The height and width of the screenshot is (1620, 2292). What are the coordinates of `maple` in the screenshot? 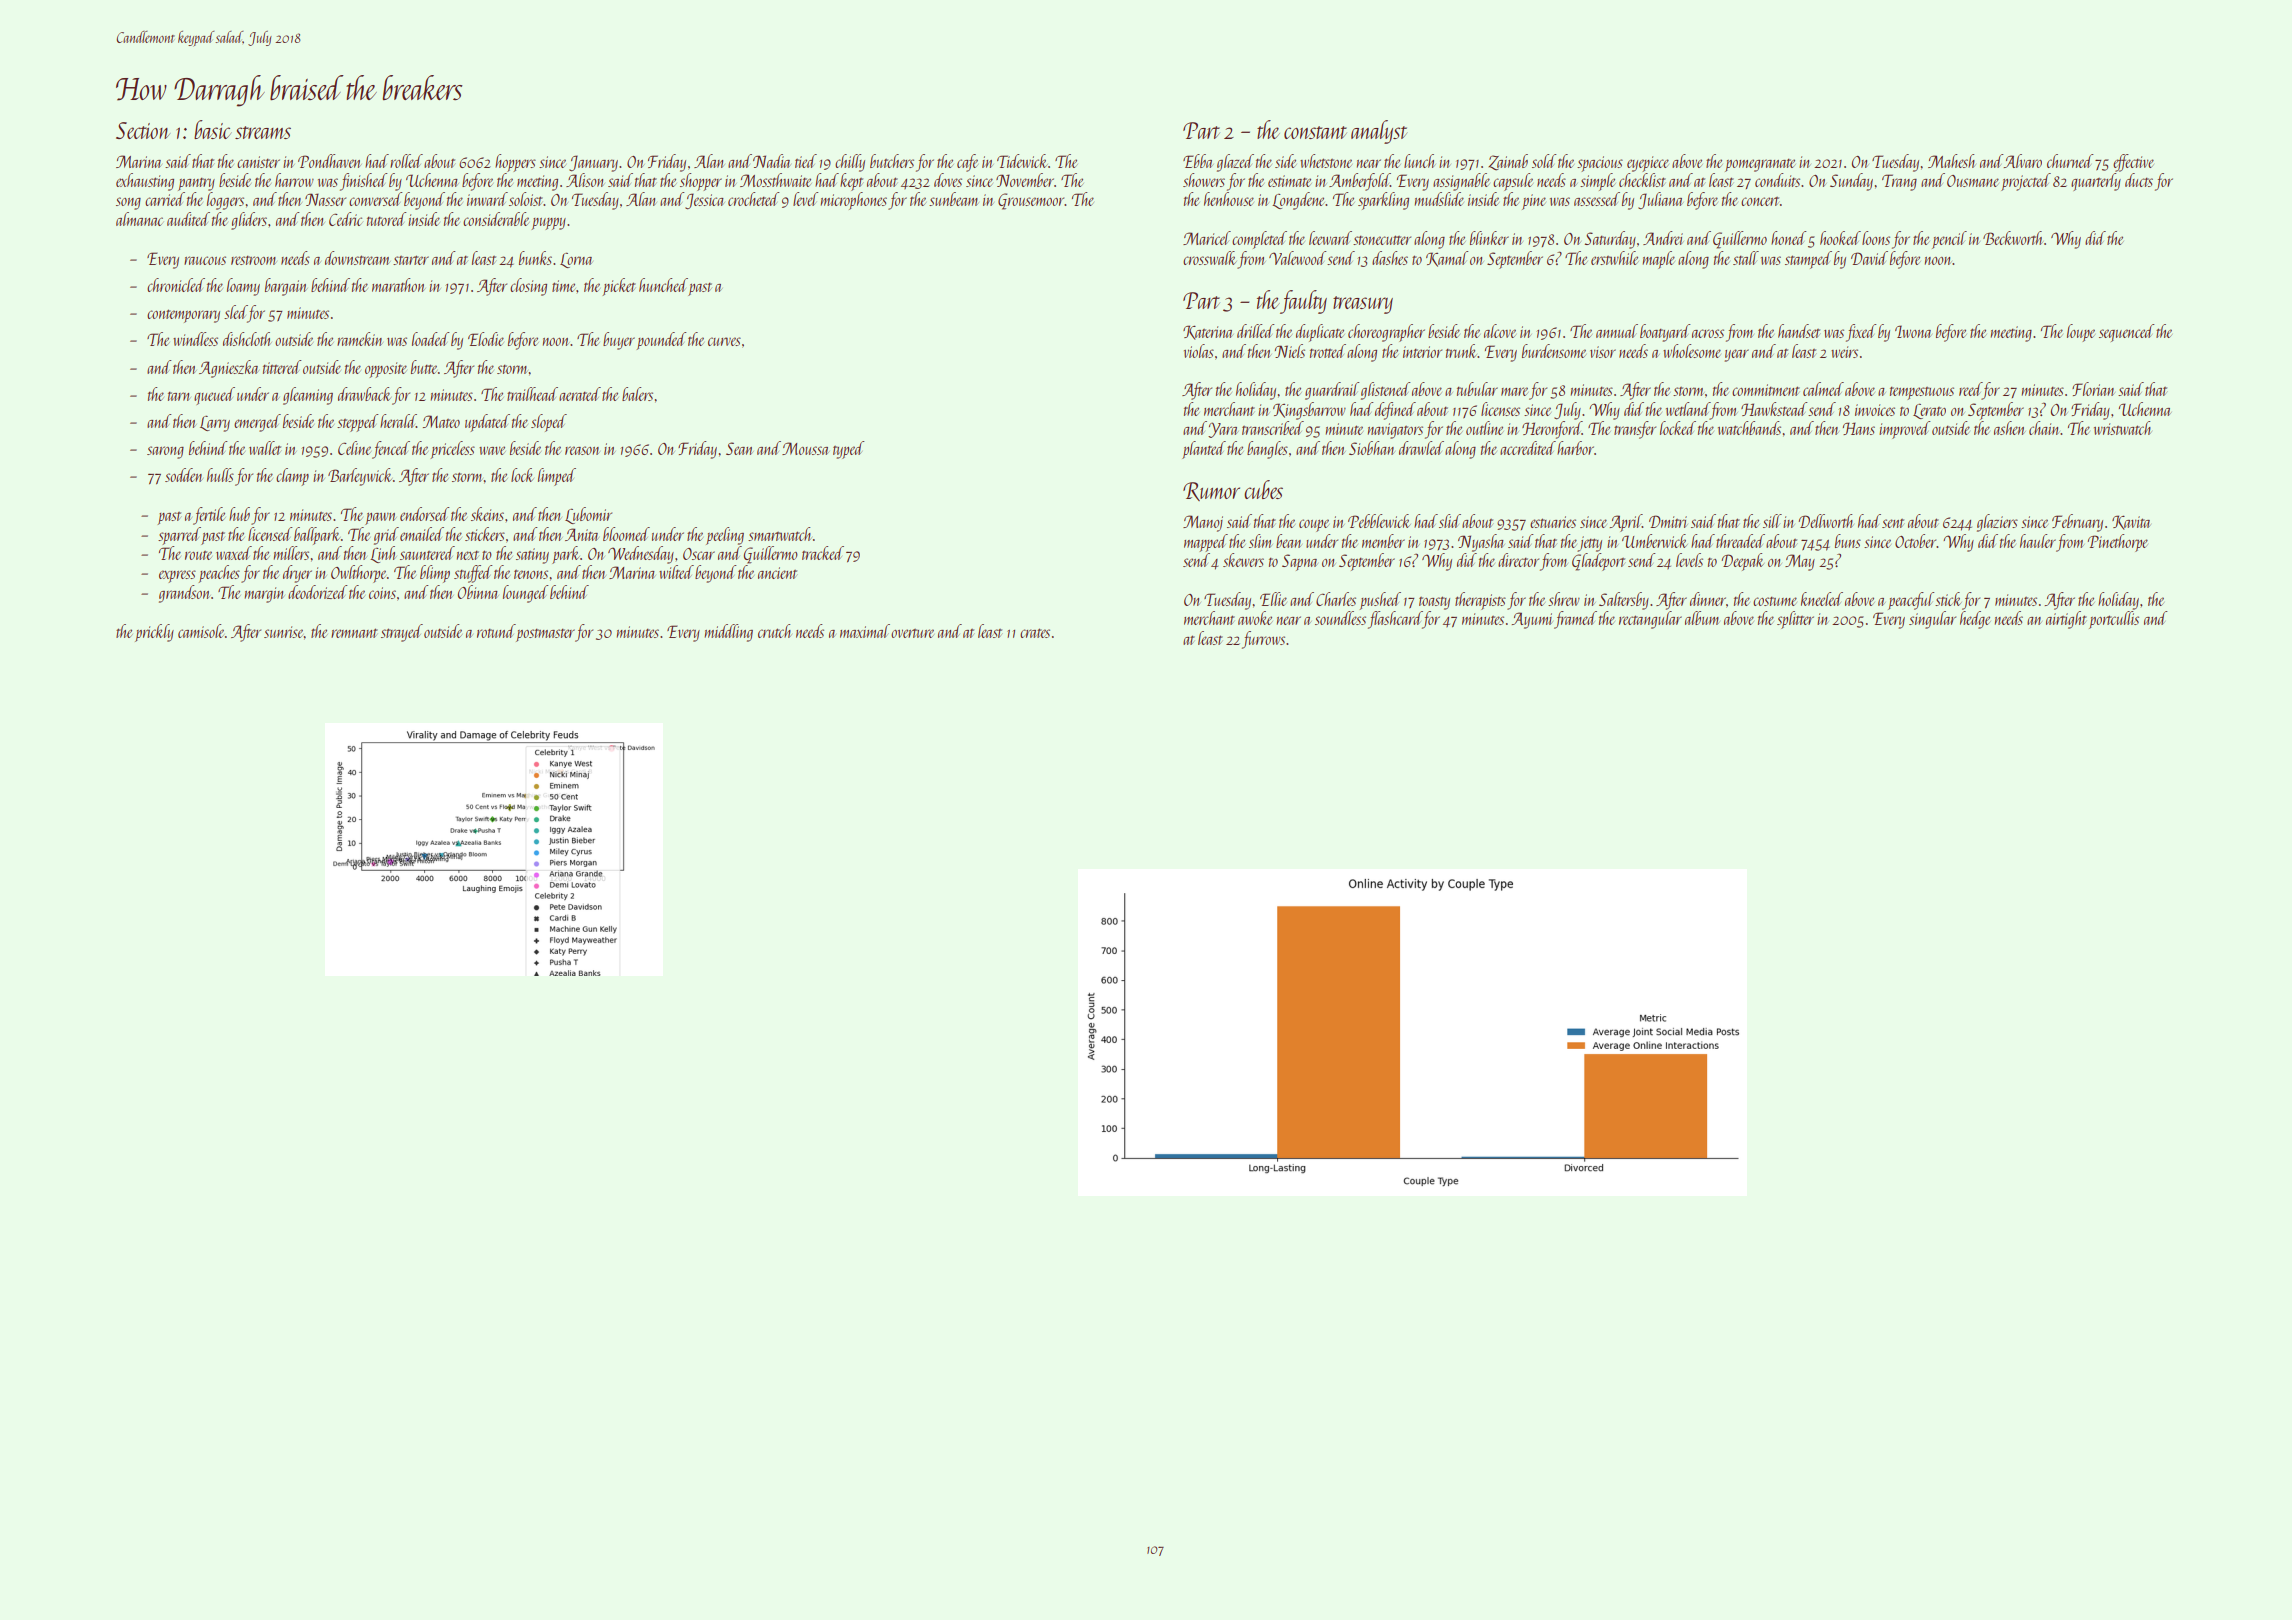 It's located at (1659, 260).
